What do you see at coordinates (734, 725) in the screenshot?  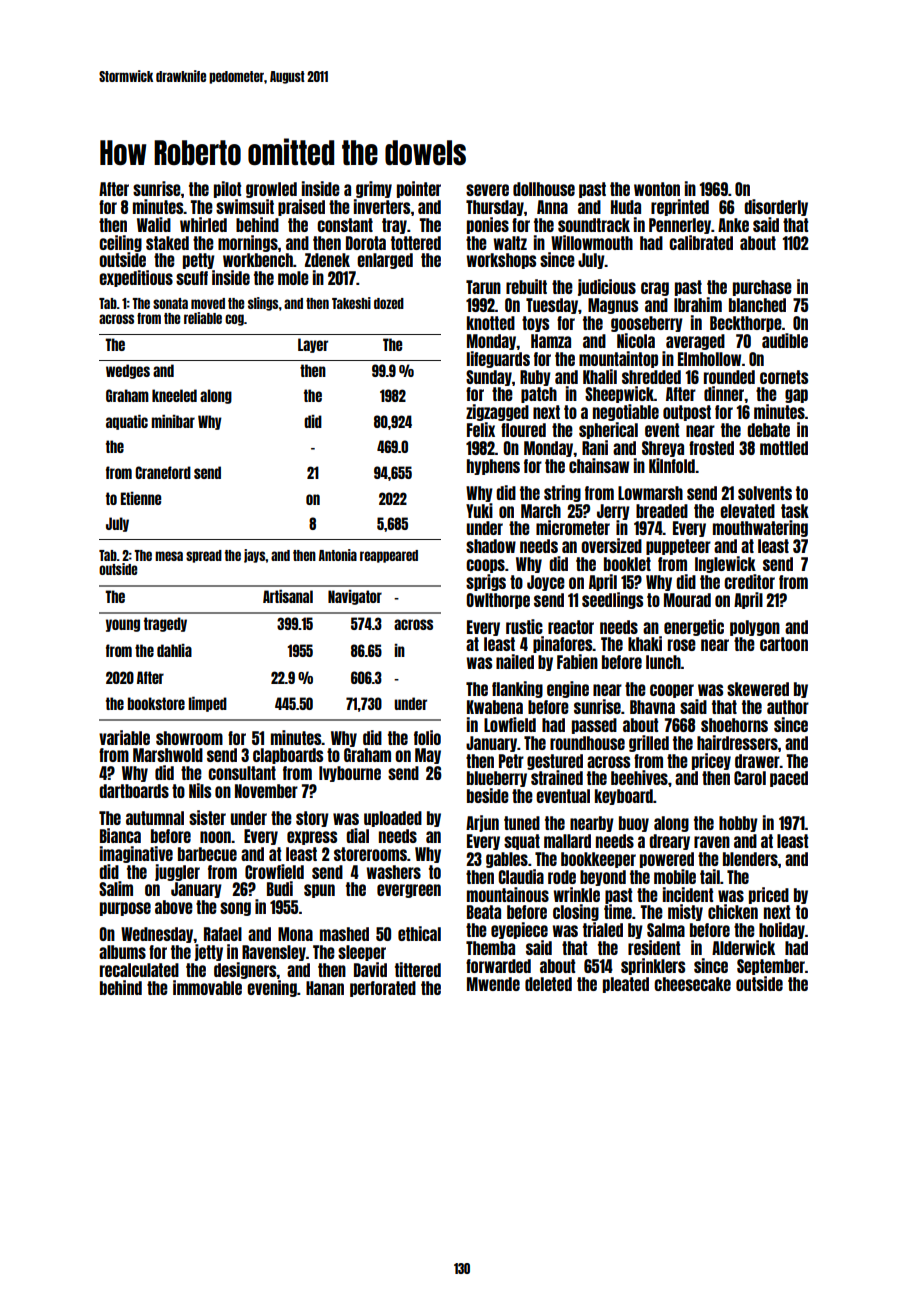 I see `shoehorns` at bounding box center [734, 725].
